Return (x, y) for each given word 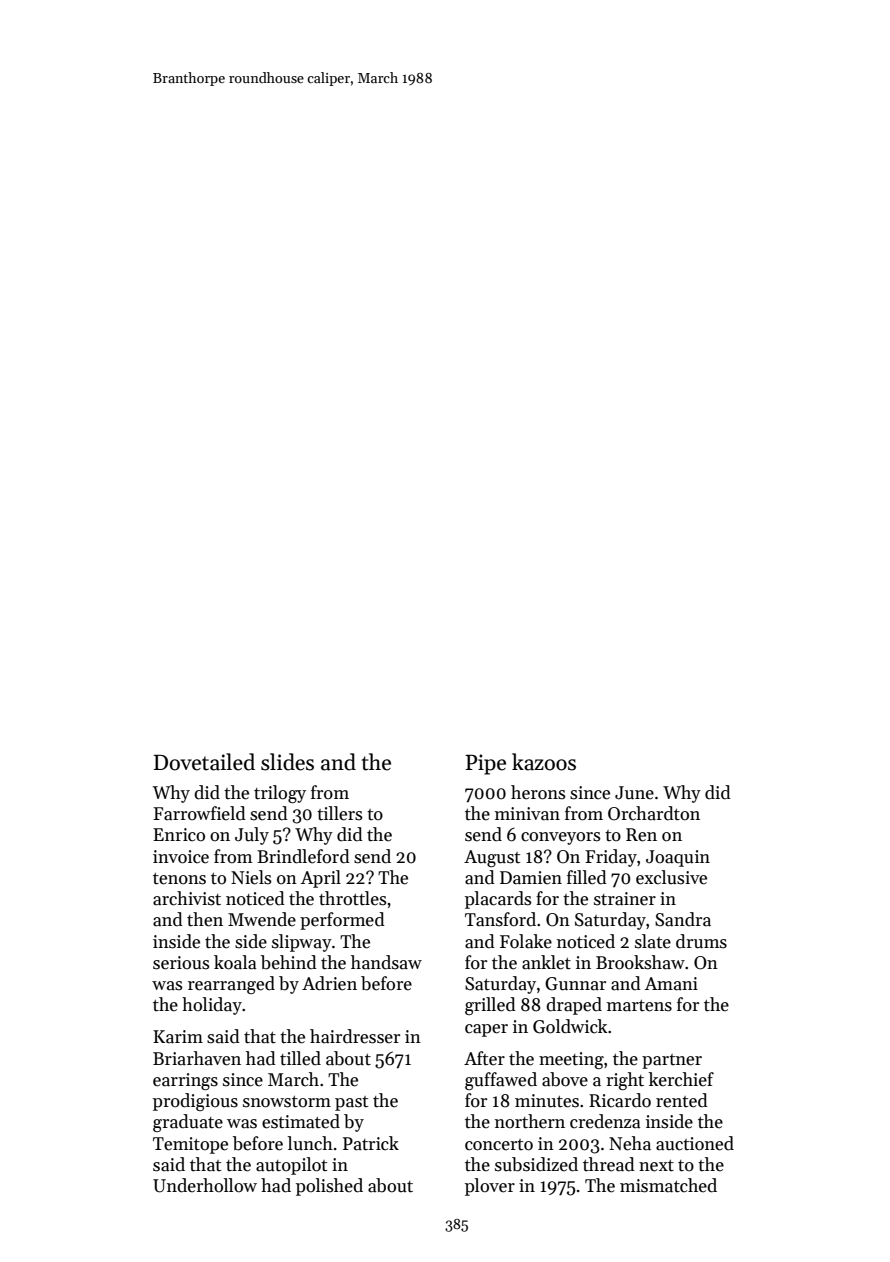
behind (289, 962)
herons (538, 792)
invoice (181, 857)
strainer (625, 899)
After (484, 1058)
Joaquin (678, 858)
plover (490, 1187)
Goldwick (570, 1026)
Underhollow (205, 1185)
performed (342, 921)
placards (498, 900)
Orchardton (654, 813)
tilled (300, 1058)
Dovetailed (204, 762)
